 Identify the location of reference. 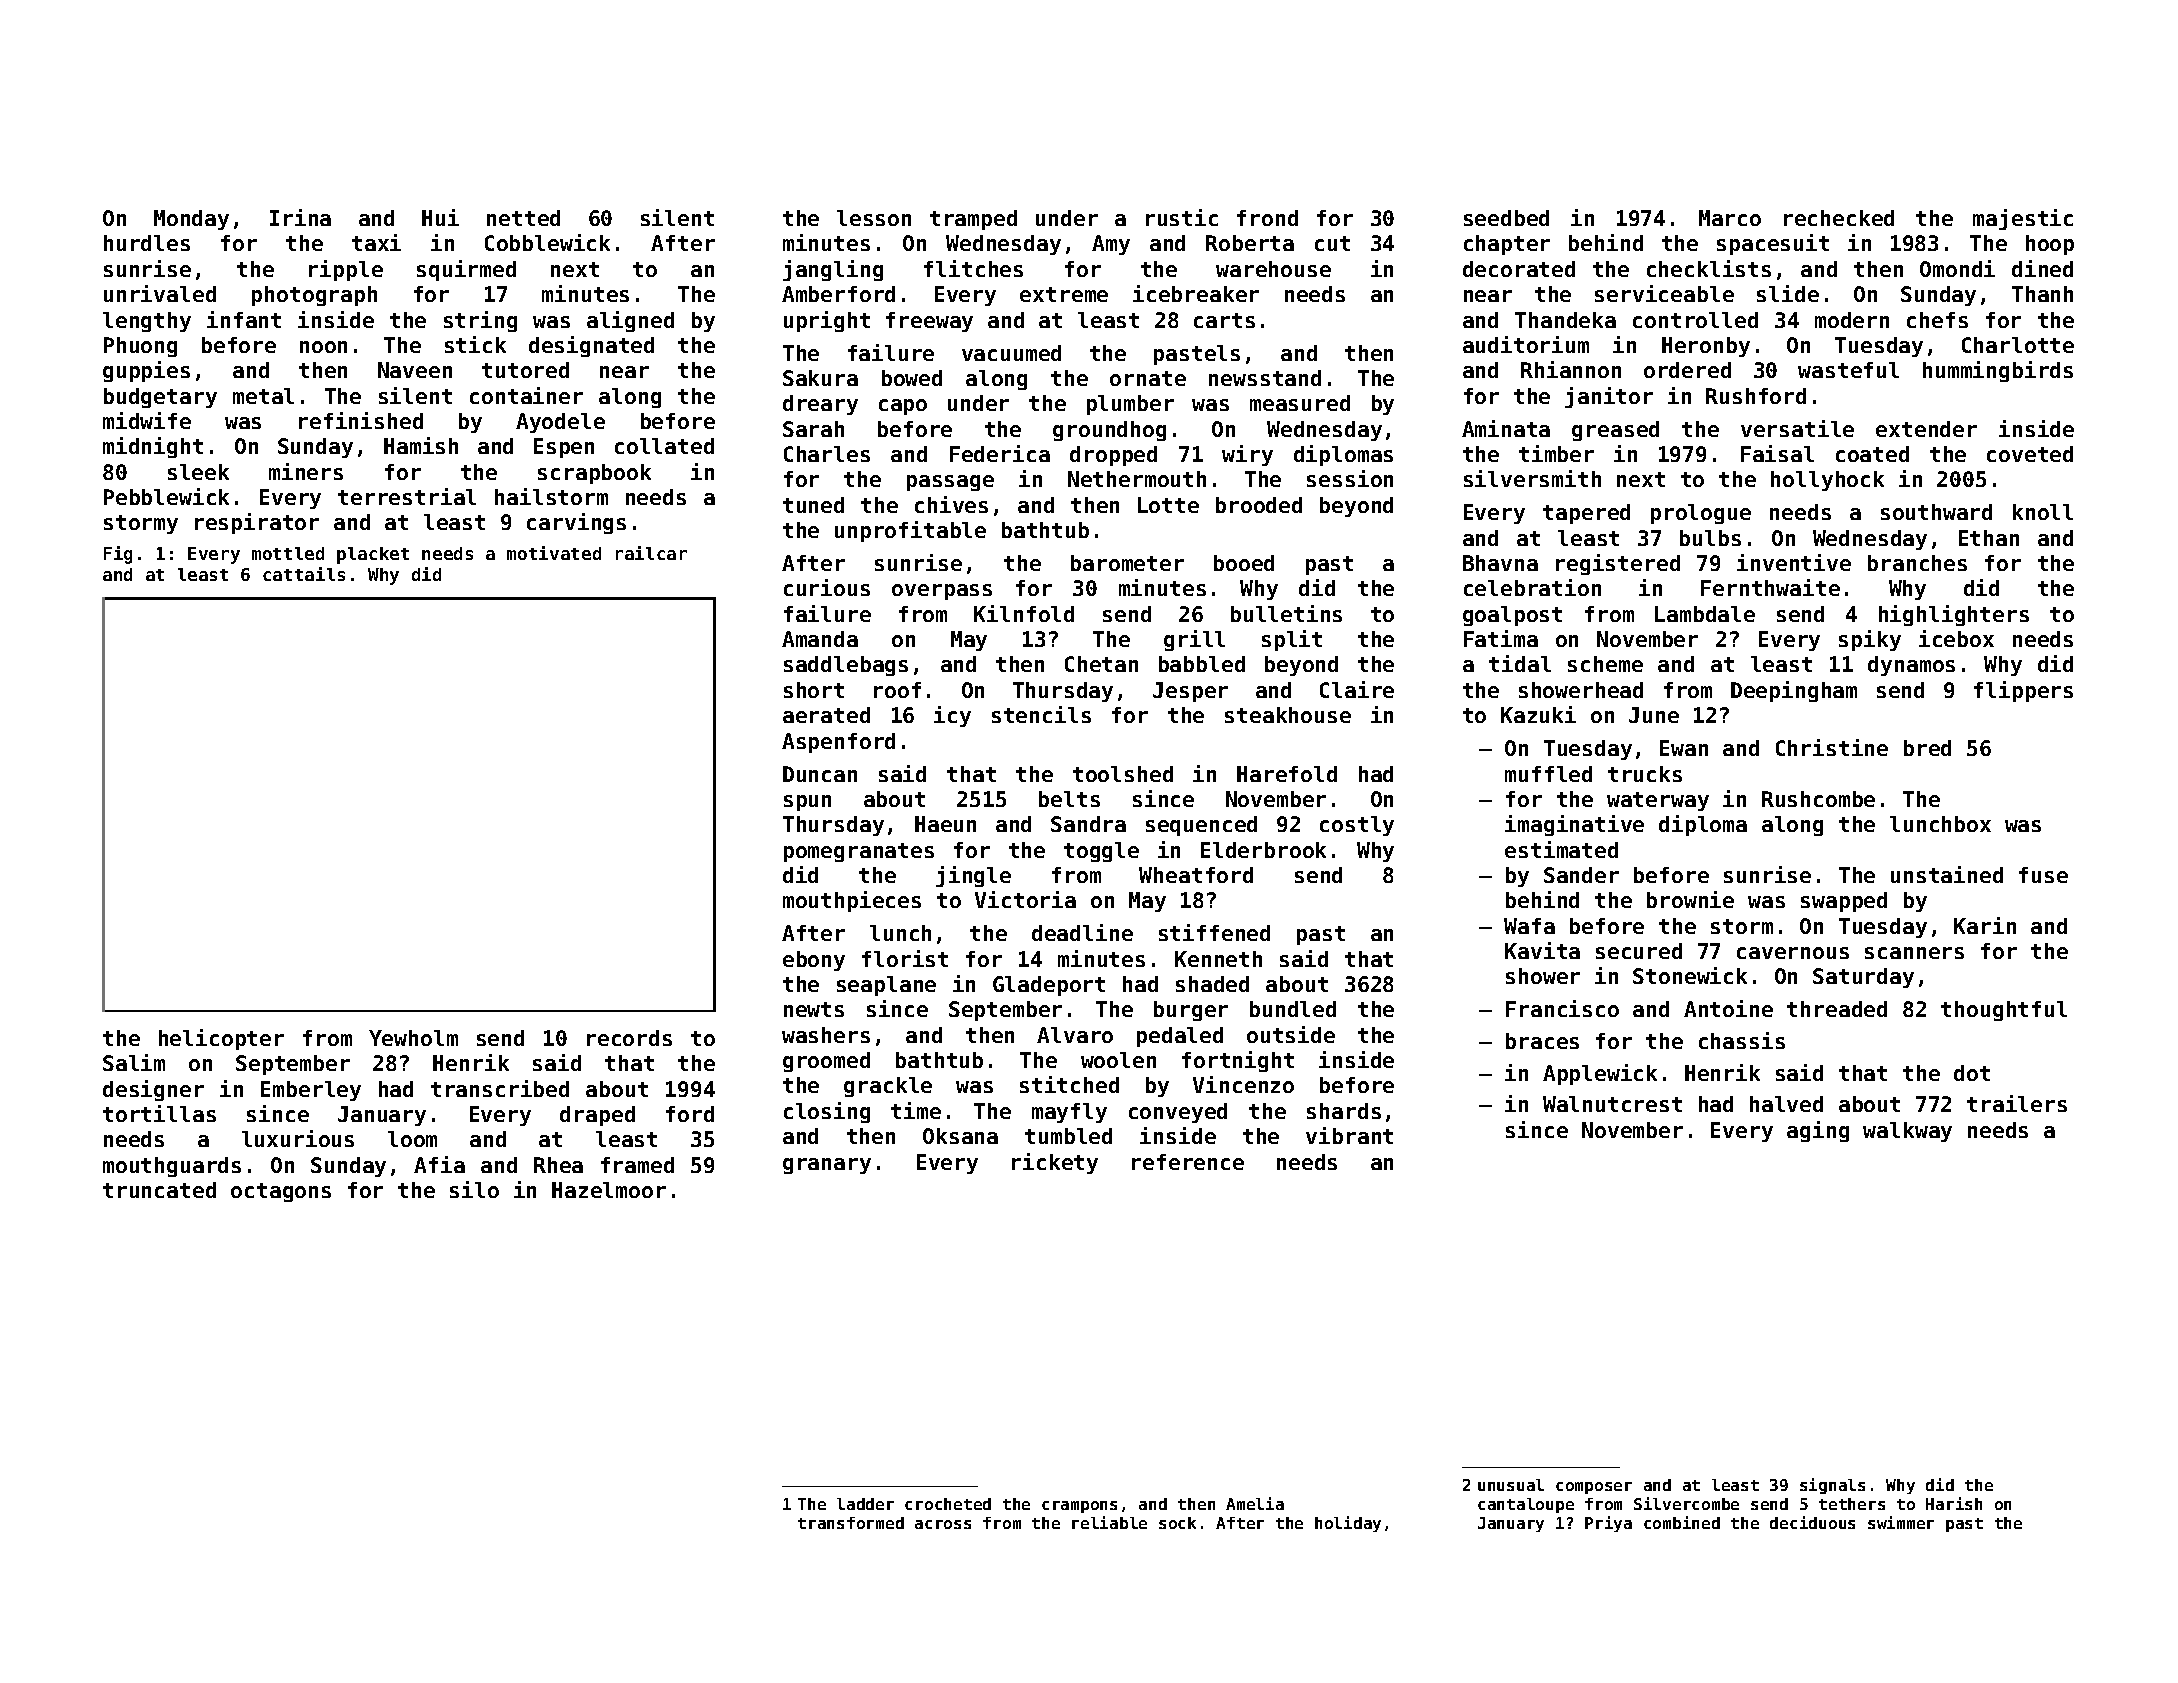
(1188, 1162).
